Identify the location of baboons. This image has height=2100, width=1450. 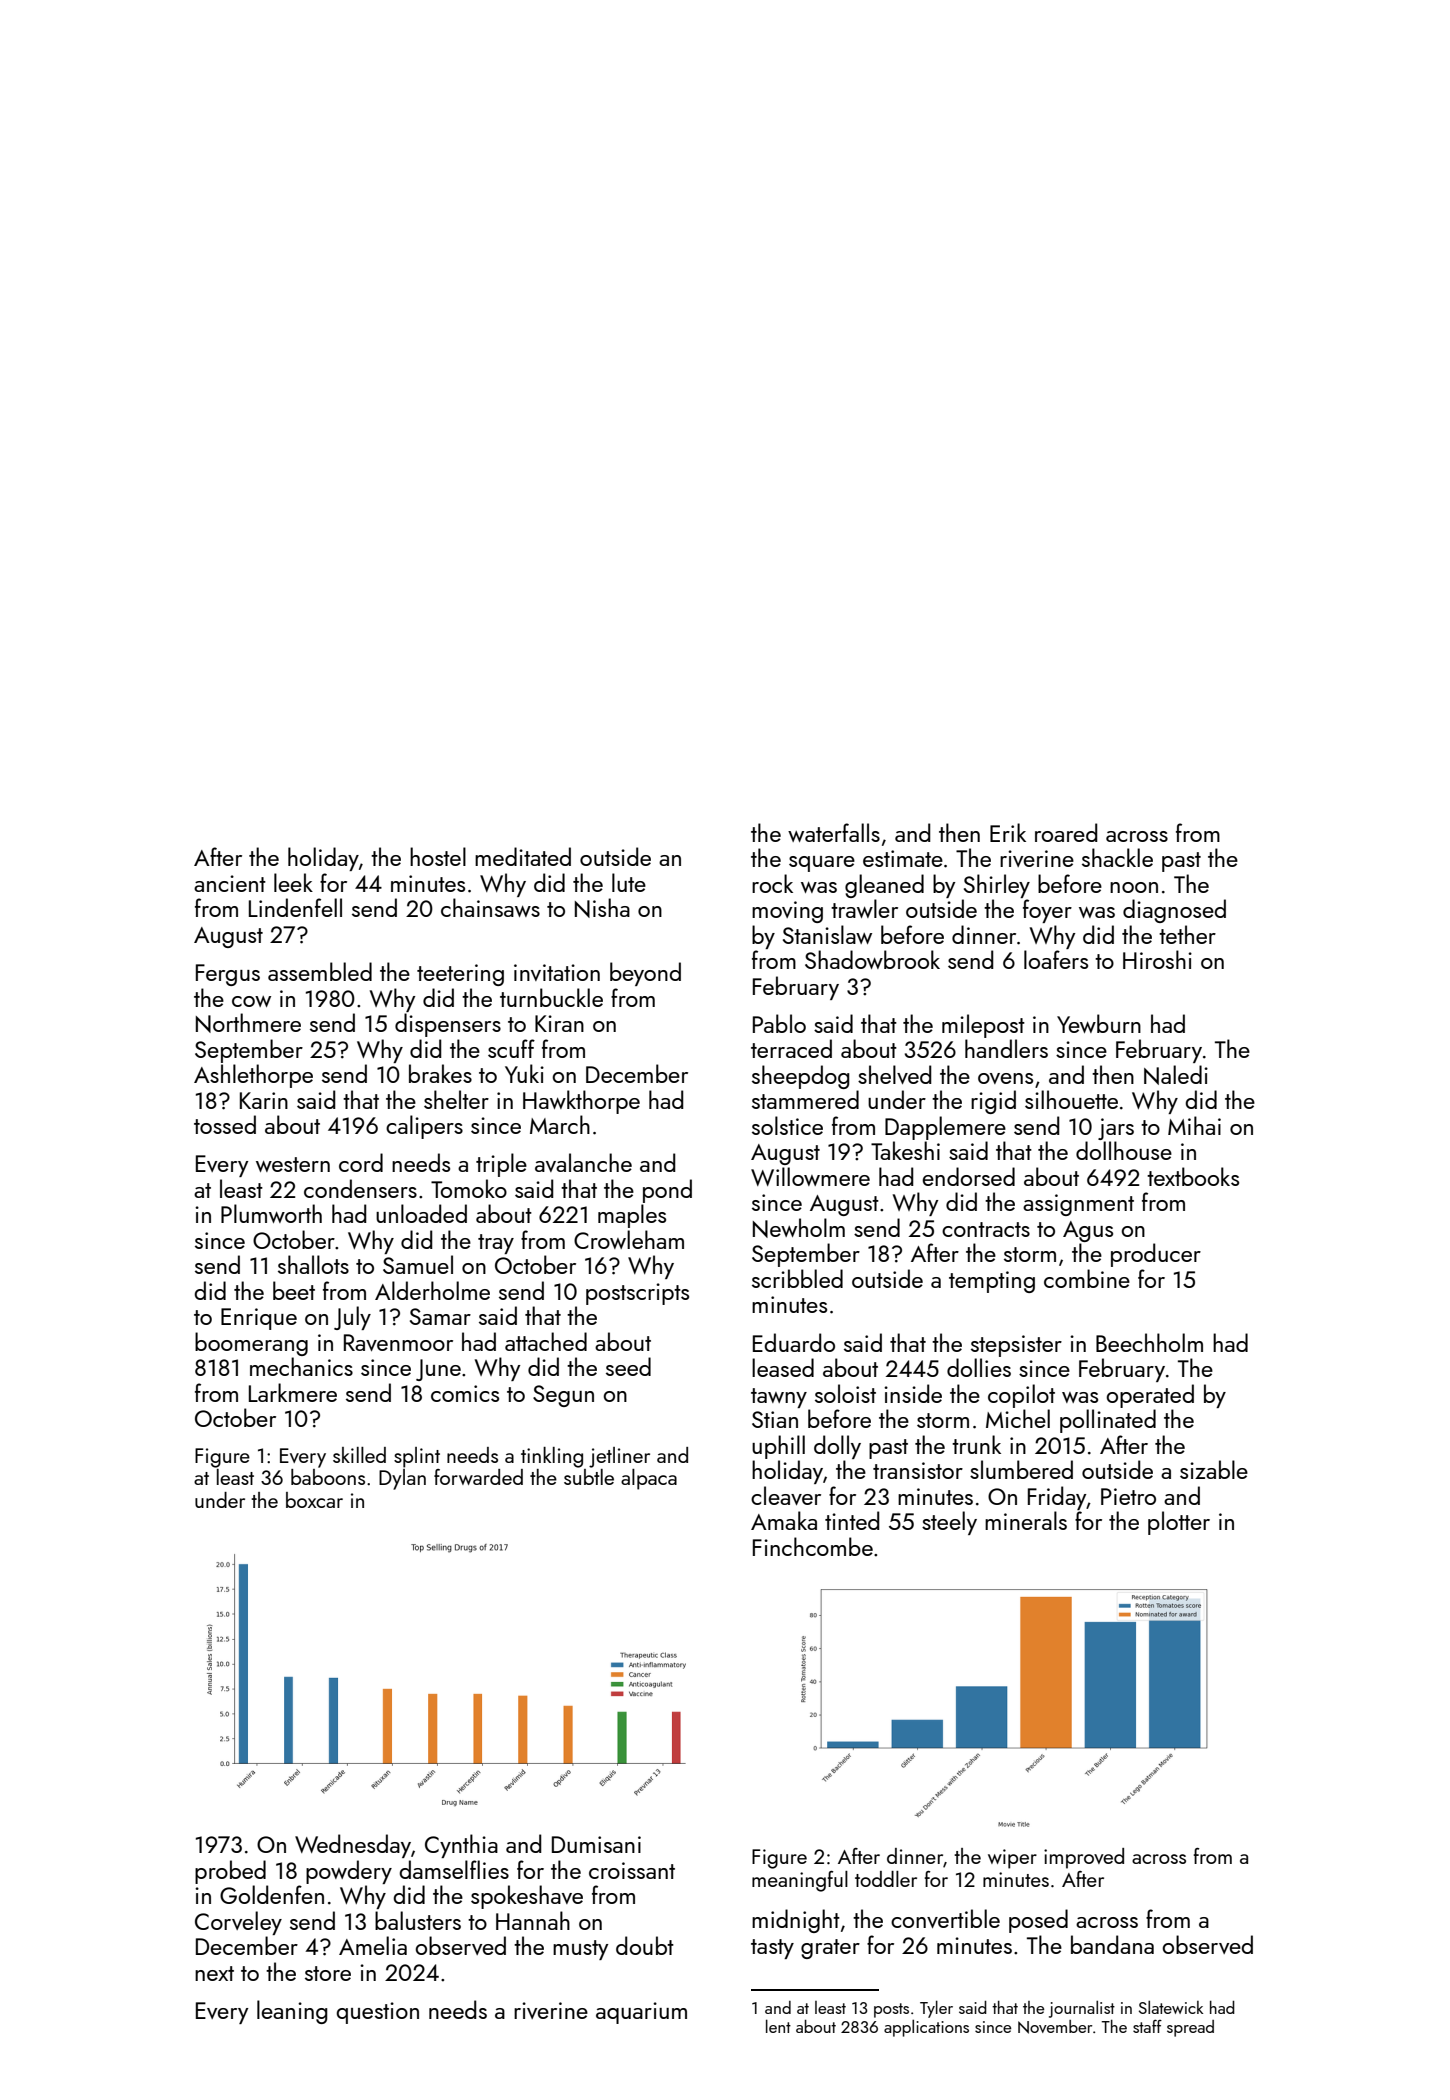
(328, 1477).
